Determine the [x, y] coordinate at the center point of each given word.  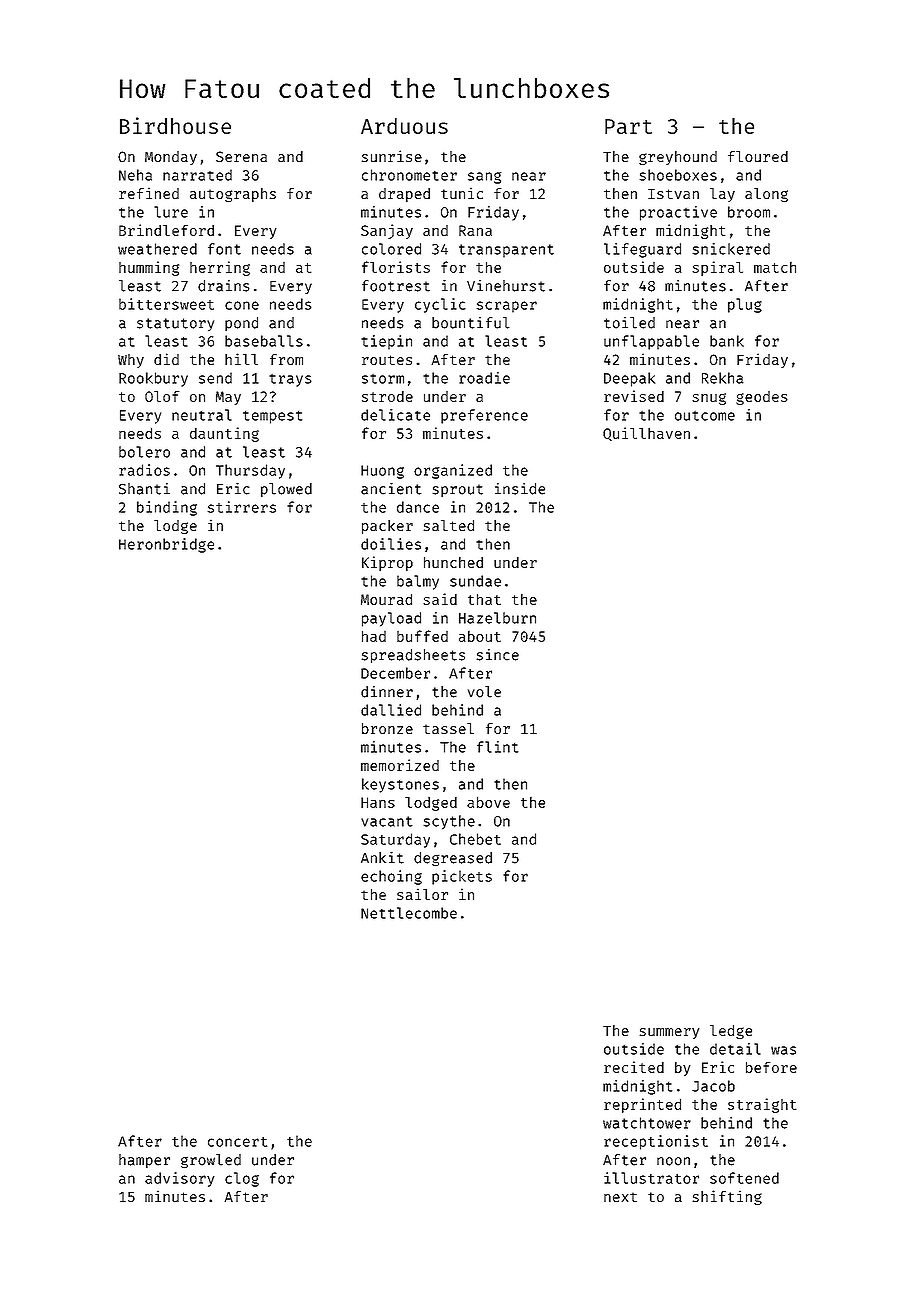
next [620, 1197]
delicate [395, 415]
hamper [144, 1161]
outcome [705, 416]
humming [149, 268]
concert [237, 1142]
